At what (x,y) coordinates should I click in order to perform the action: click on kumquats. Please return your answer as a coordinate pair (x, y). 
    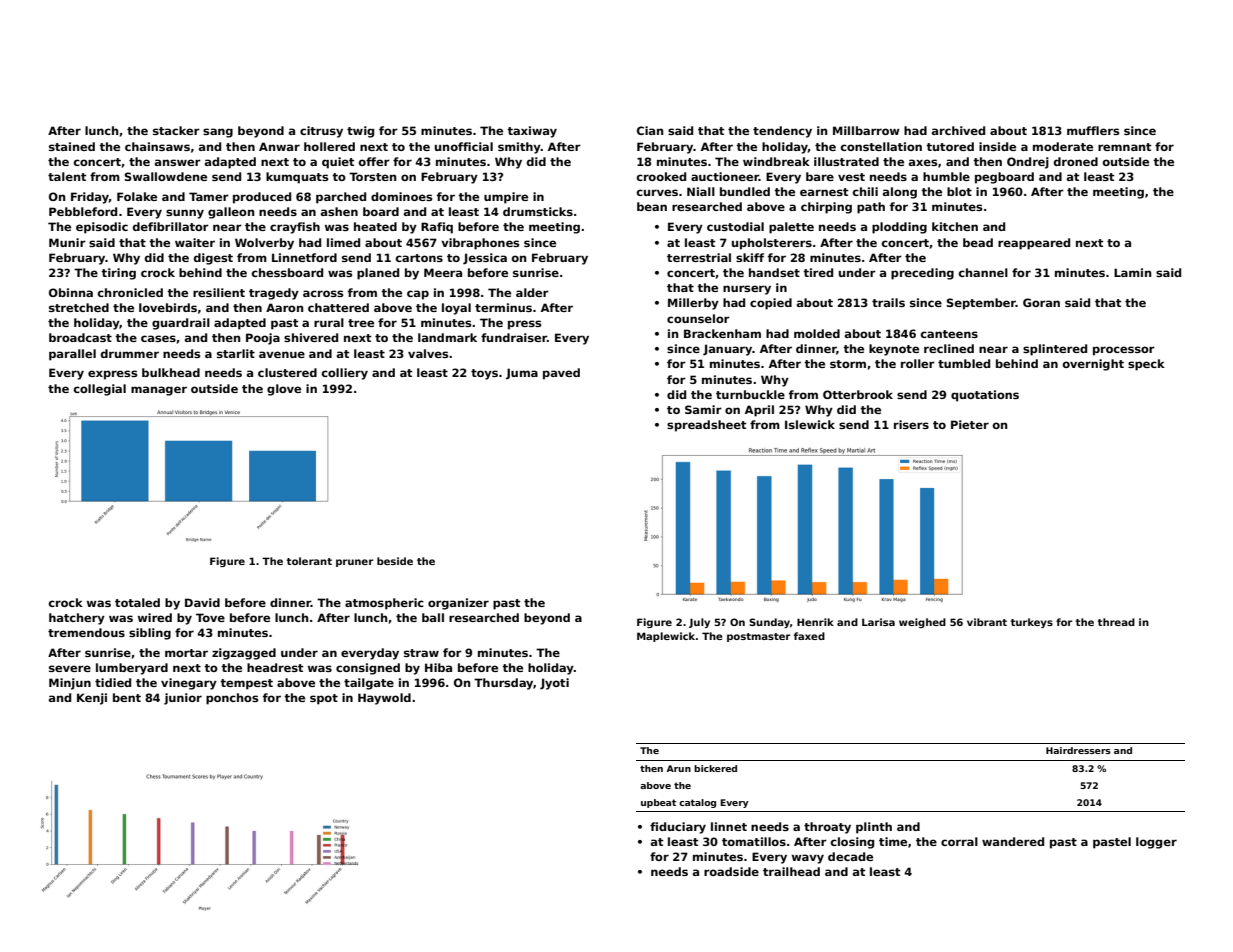
    Looking at the image, I should click on (297, 178).
